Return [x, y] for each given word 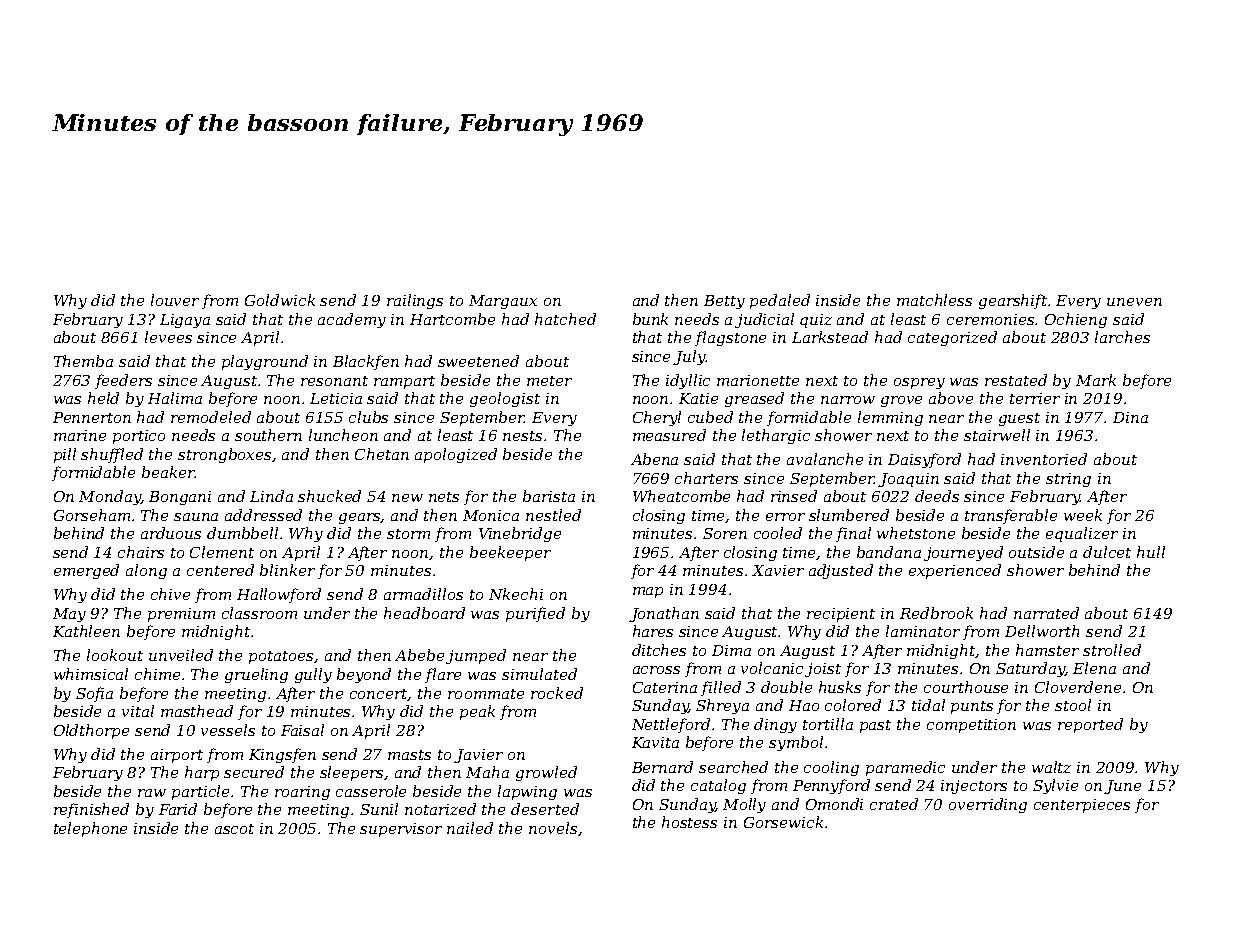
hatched [565, 319]
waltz [1051, 767]
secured [254, 772]
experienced [955, 571]
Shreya [722, 706]
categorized [952, 338]
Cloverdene [1078, 687]
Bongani [180, 498]
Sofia [94, 694]
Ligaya [185, 321]
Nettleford [671, 725]
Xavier [778, 570]
